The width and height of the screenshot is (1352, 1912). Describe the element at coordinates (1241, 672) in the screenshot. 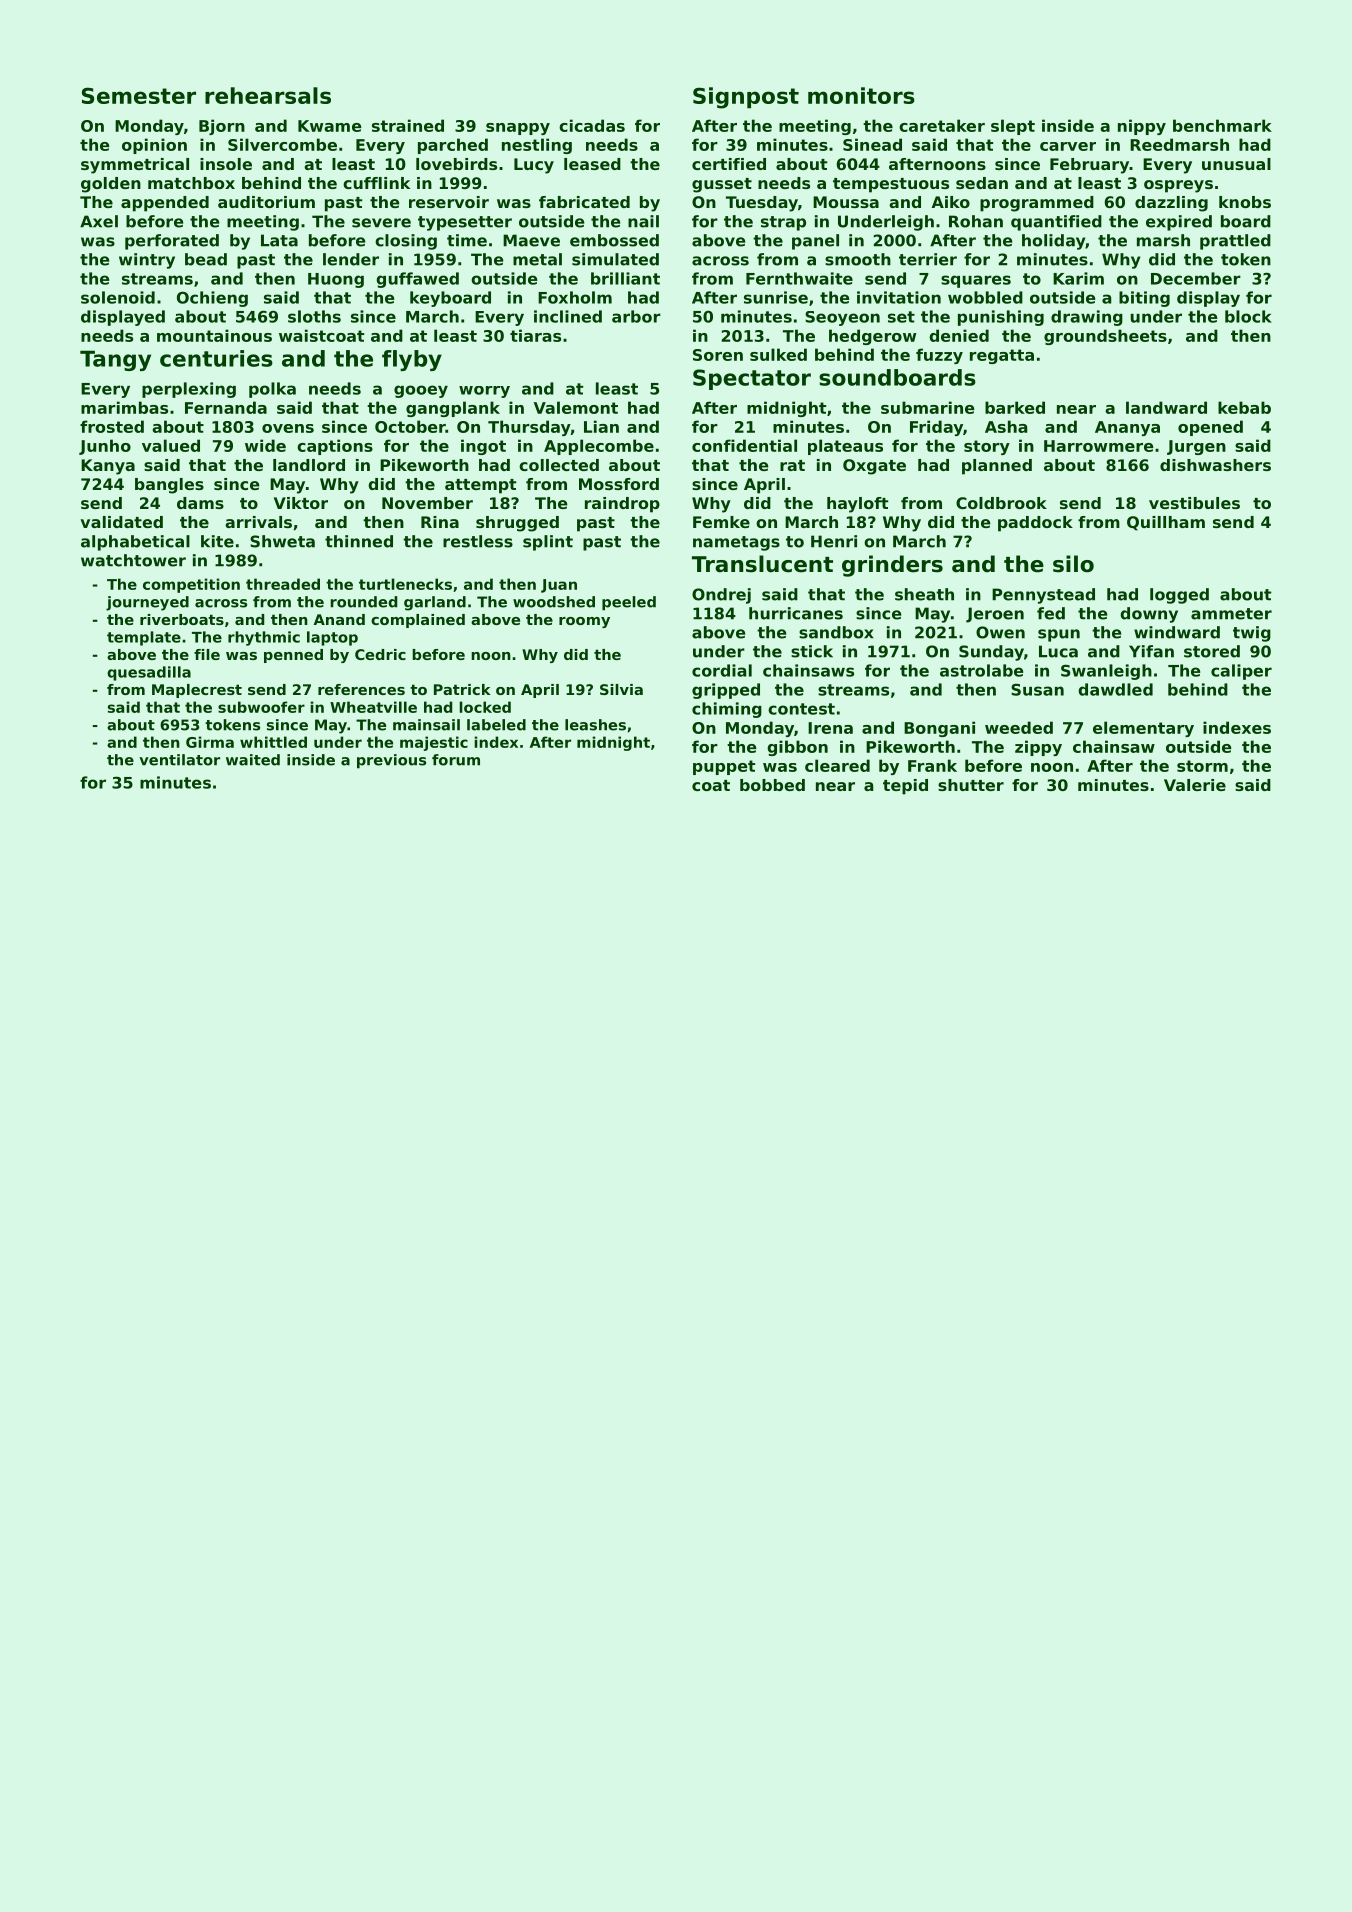

I see `caliper` at that location.
